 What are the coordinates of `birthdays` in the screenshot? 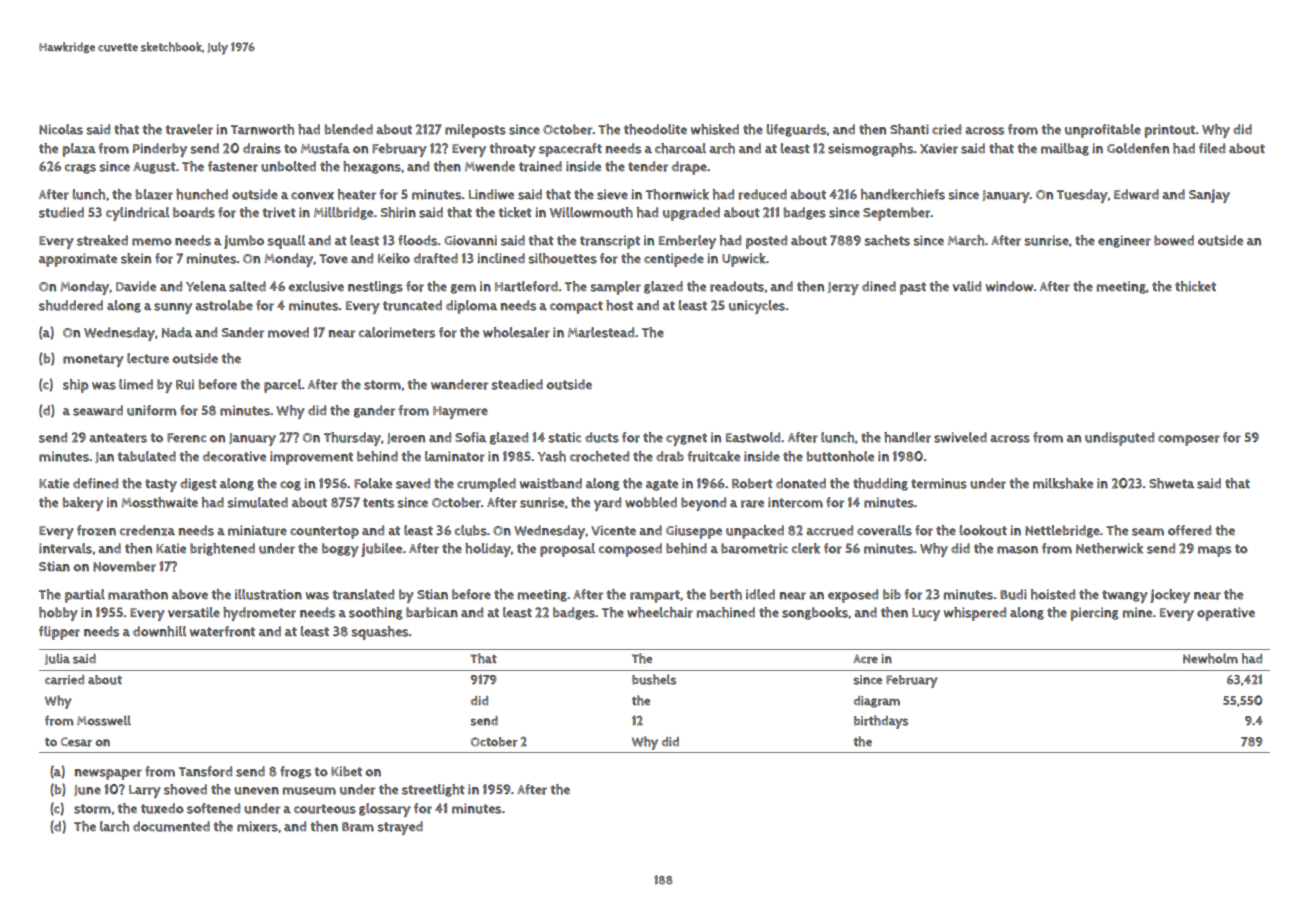 It's located at (881, 722).
